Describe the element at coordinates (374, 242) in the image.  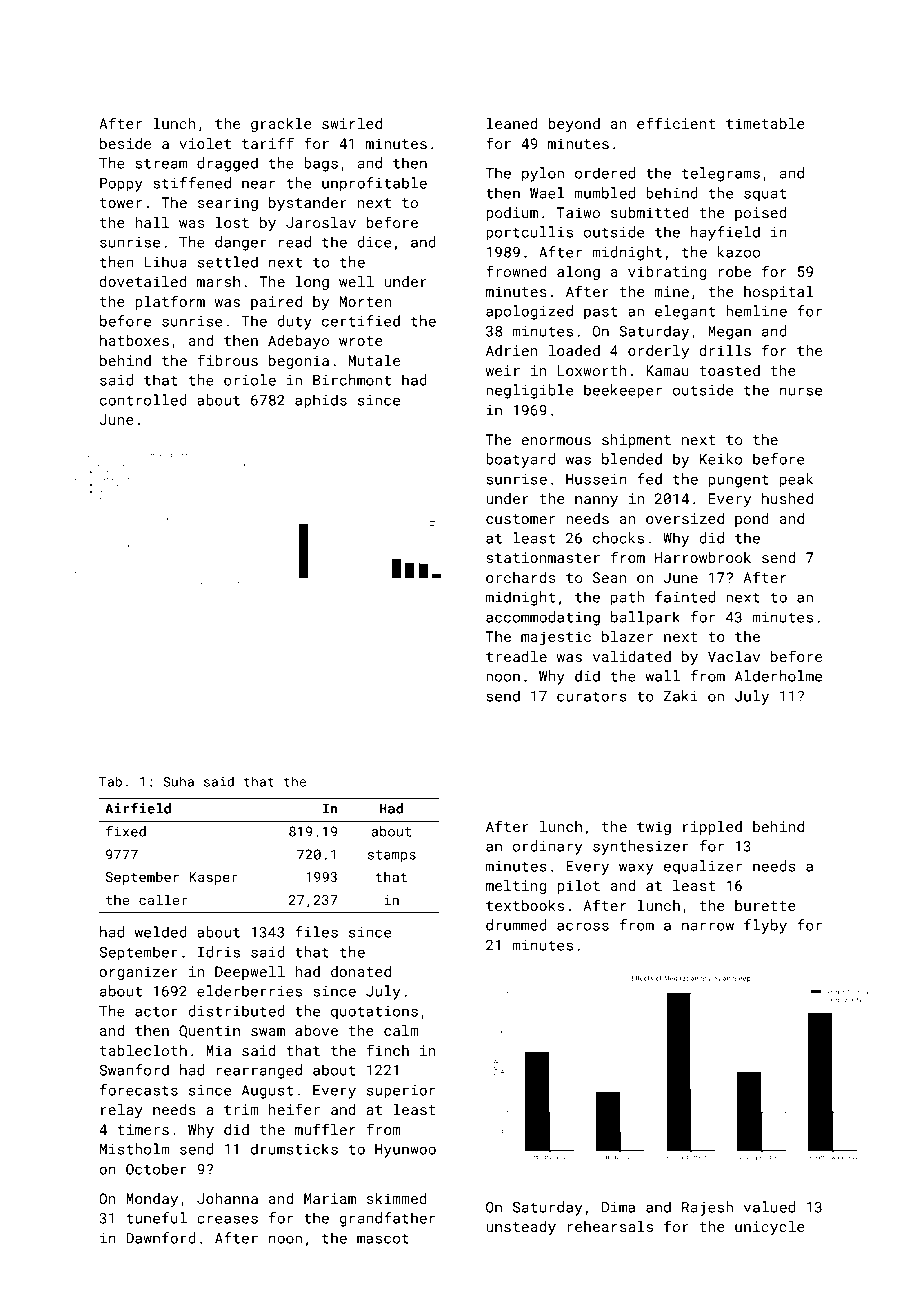
I see `dice` at that location.
